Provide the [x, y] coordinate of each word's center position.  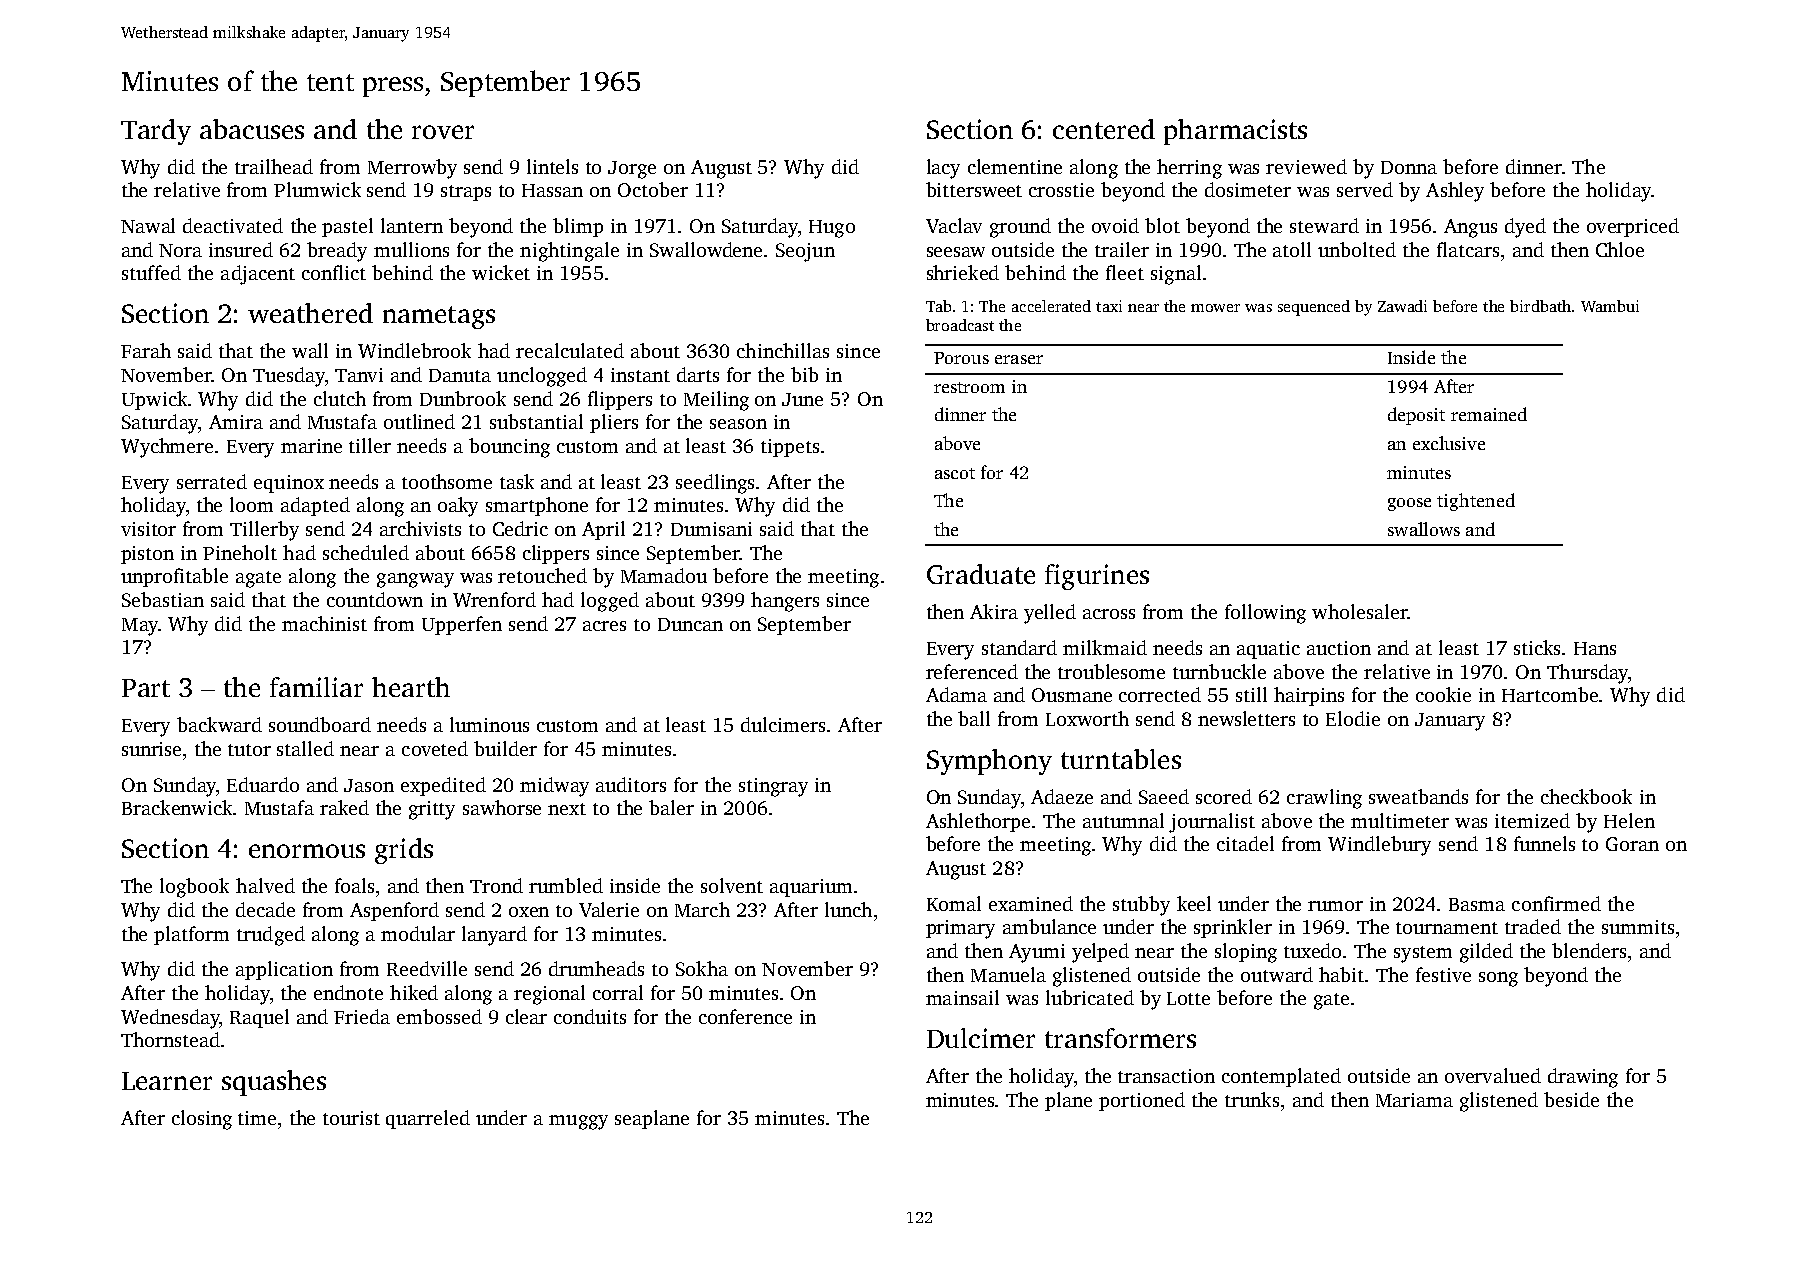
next [567, 809]
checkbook [1586, 796]
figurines [1097, 577]
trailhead [274, 166]
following [1265, 614]
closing [202, 1120]
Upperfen [462, 625]
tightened [1476, 502]
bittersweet [974, 189]
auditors [631, 784]
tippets [790, 448]
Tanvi [359, 375]
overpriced [1633, 227]
